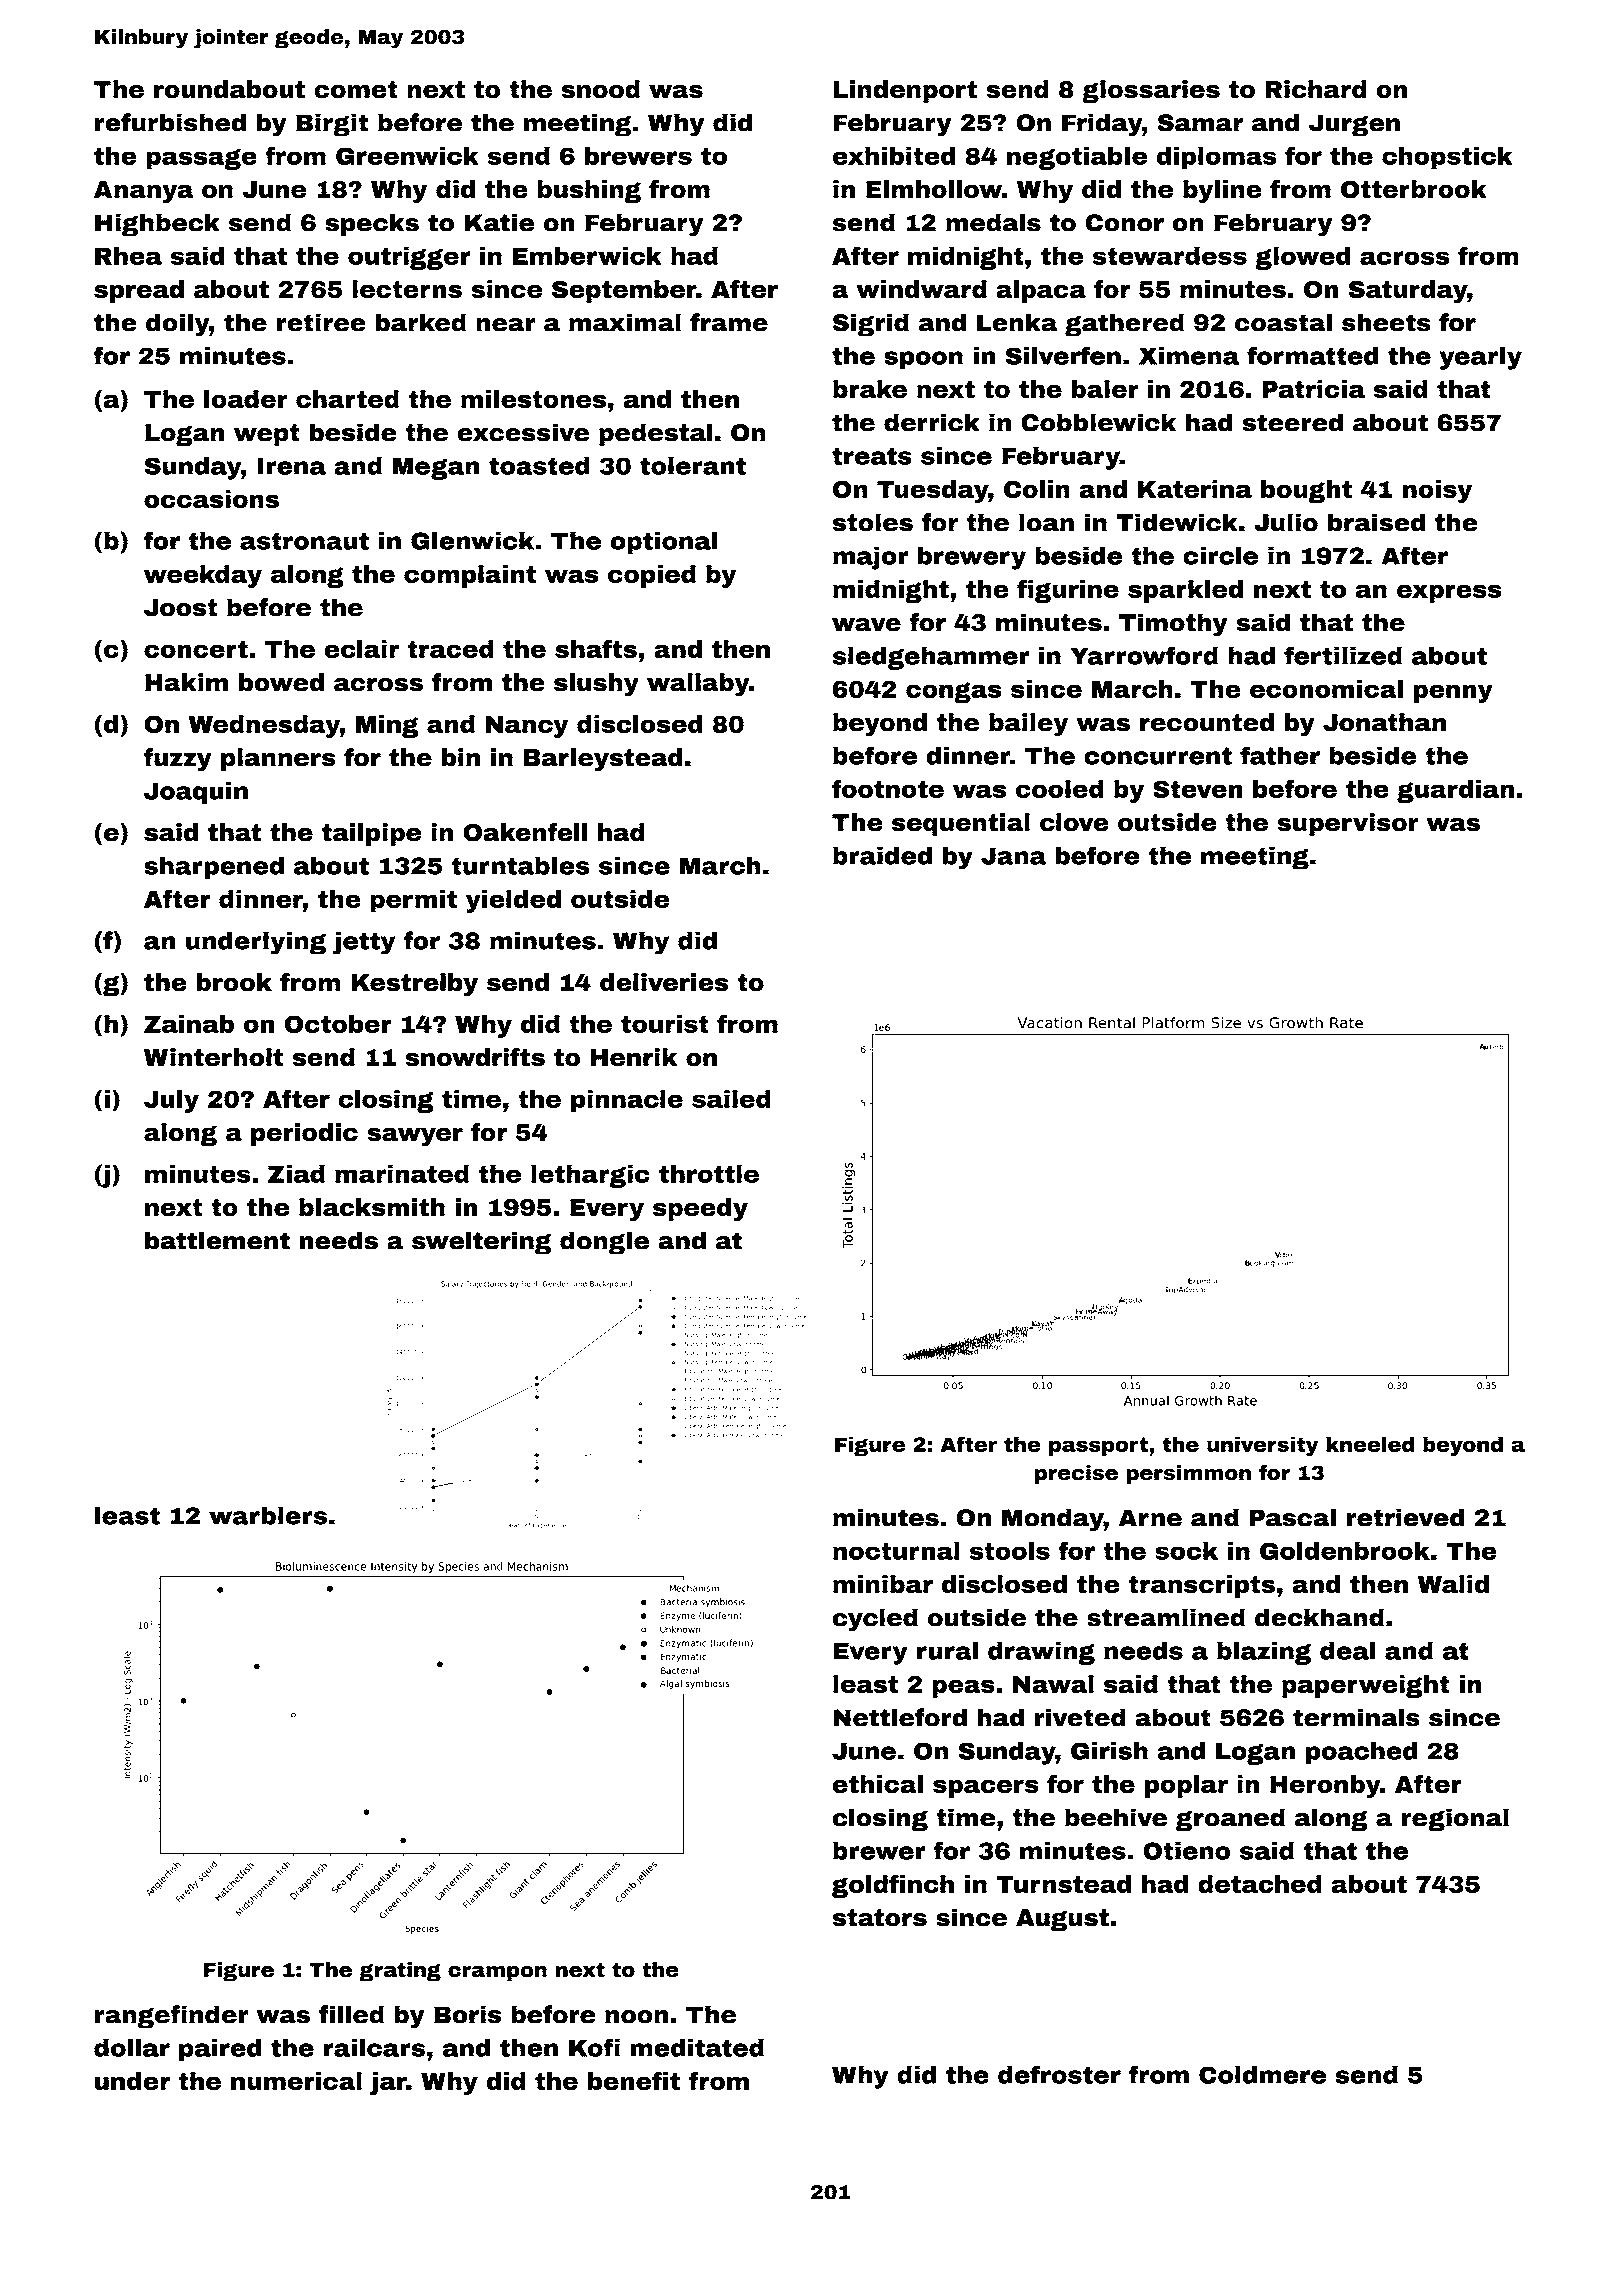 The image size is (1620, 2292). What do you see at coordinates (1286, 522) in the screenshot?
I see `Julio` at bounding box center [1286, 522].
